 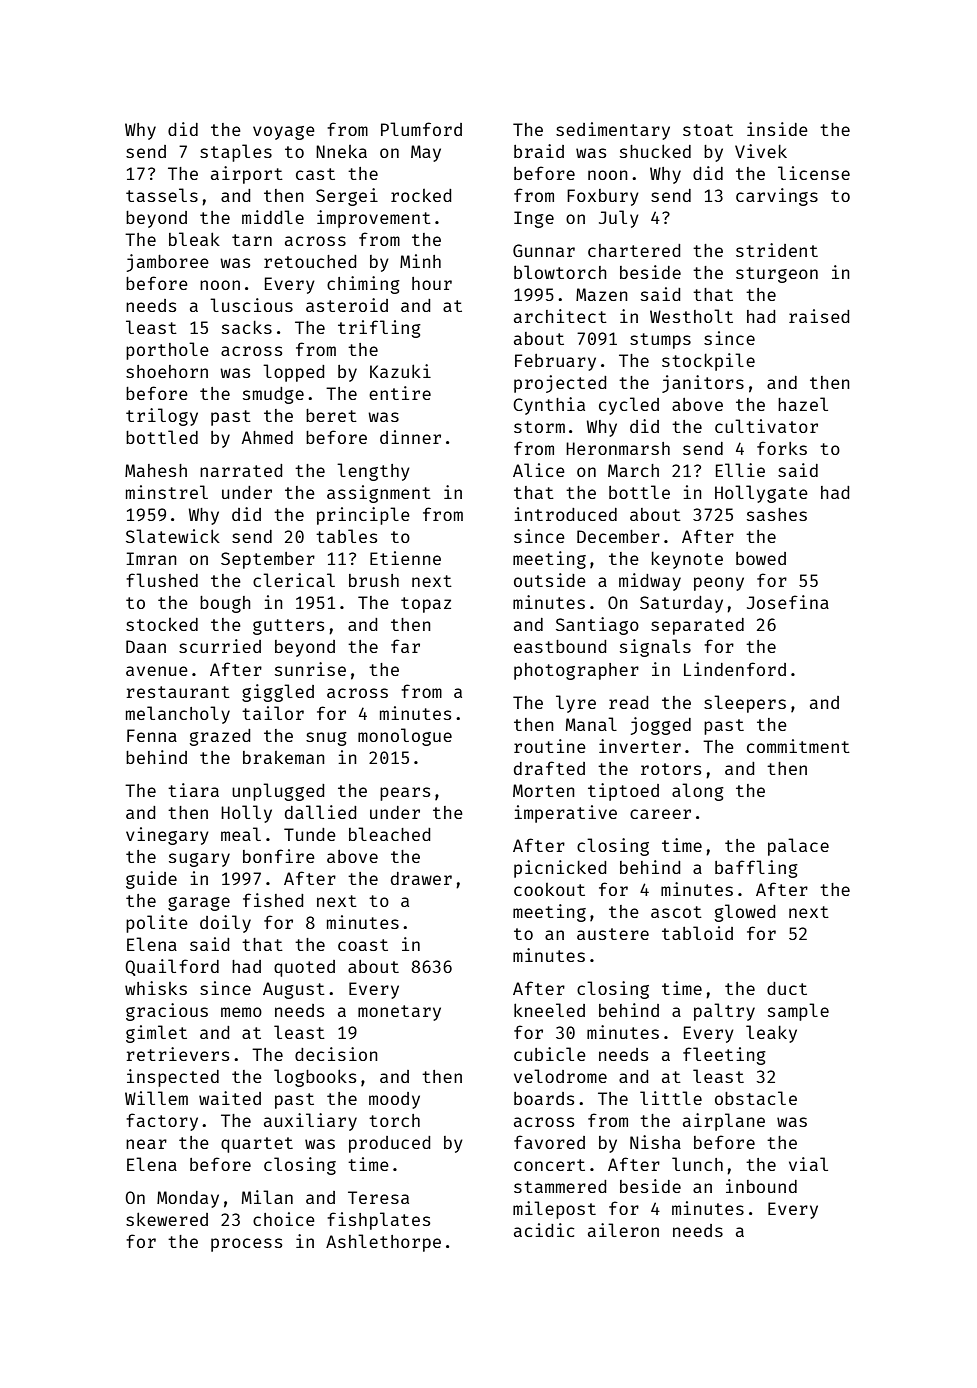 What do you see at coordinates (671, 769) in the screenshot?
I see `rotors` at bounding box center [671, 769].
